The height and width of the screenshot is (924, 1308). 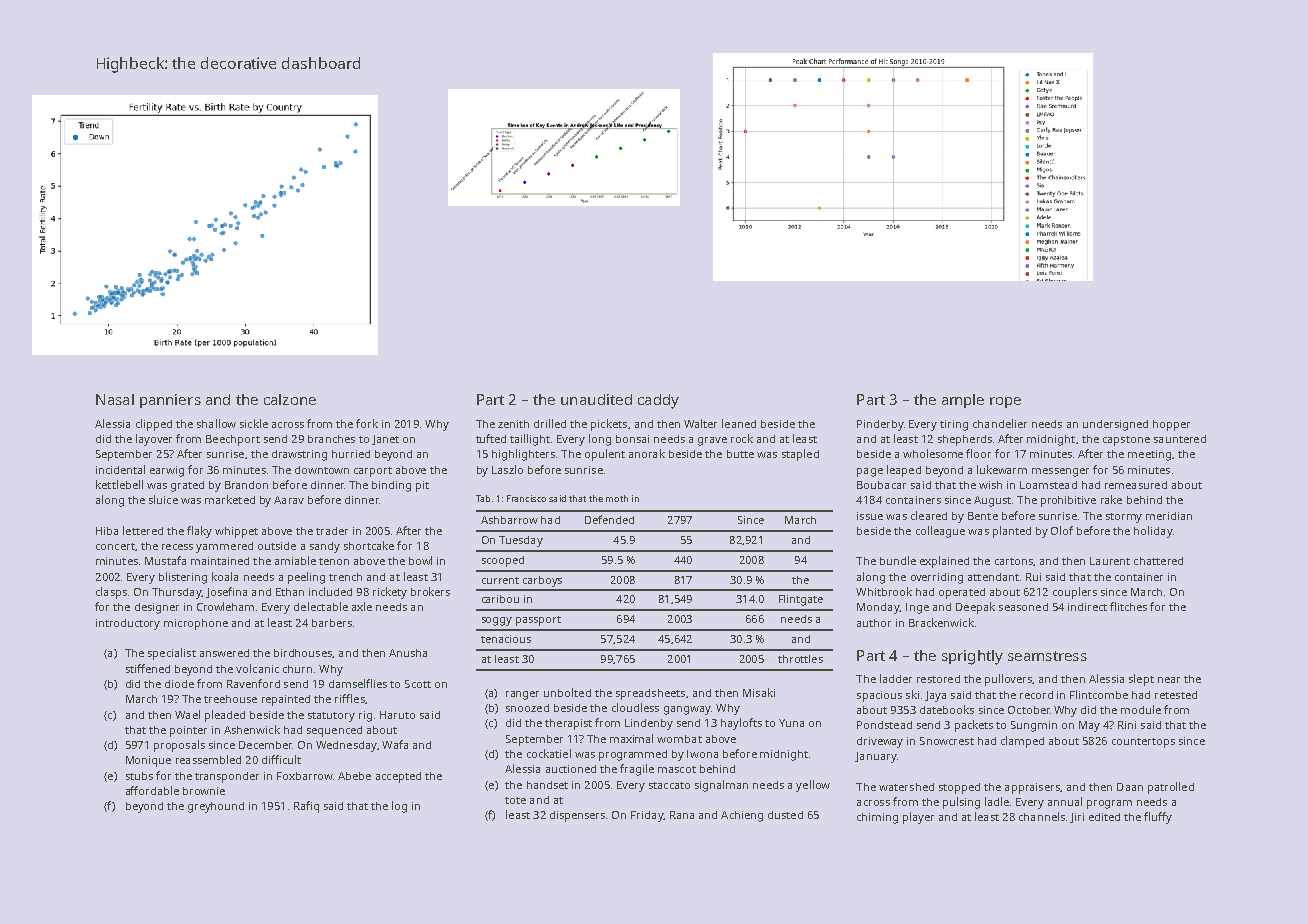 What do you see at coordinates (918, 818) in the screenshot?
I see `player` at bounding box center [918, 818].
